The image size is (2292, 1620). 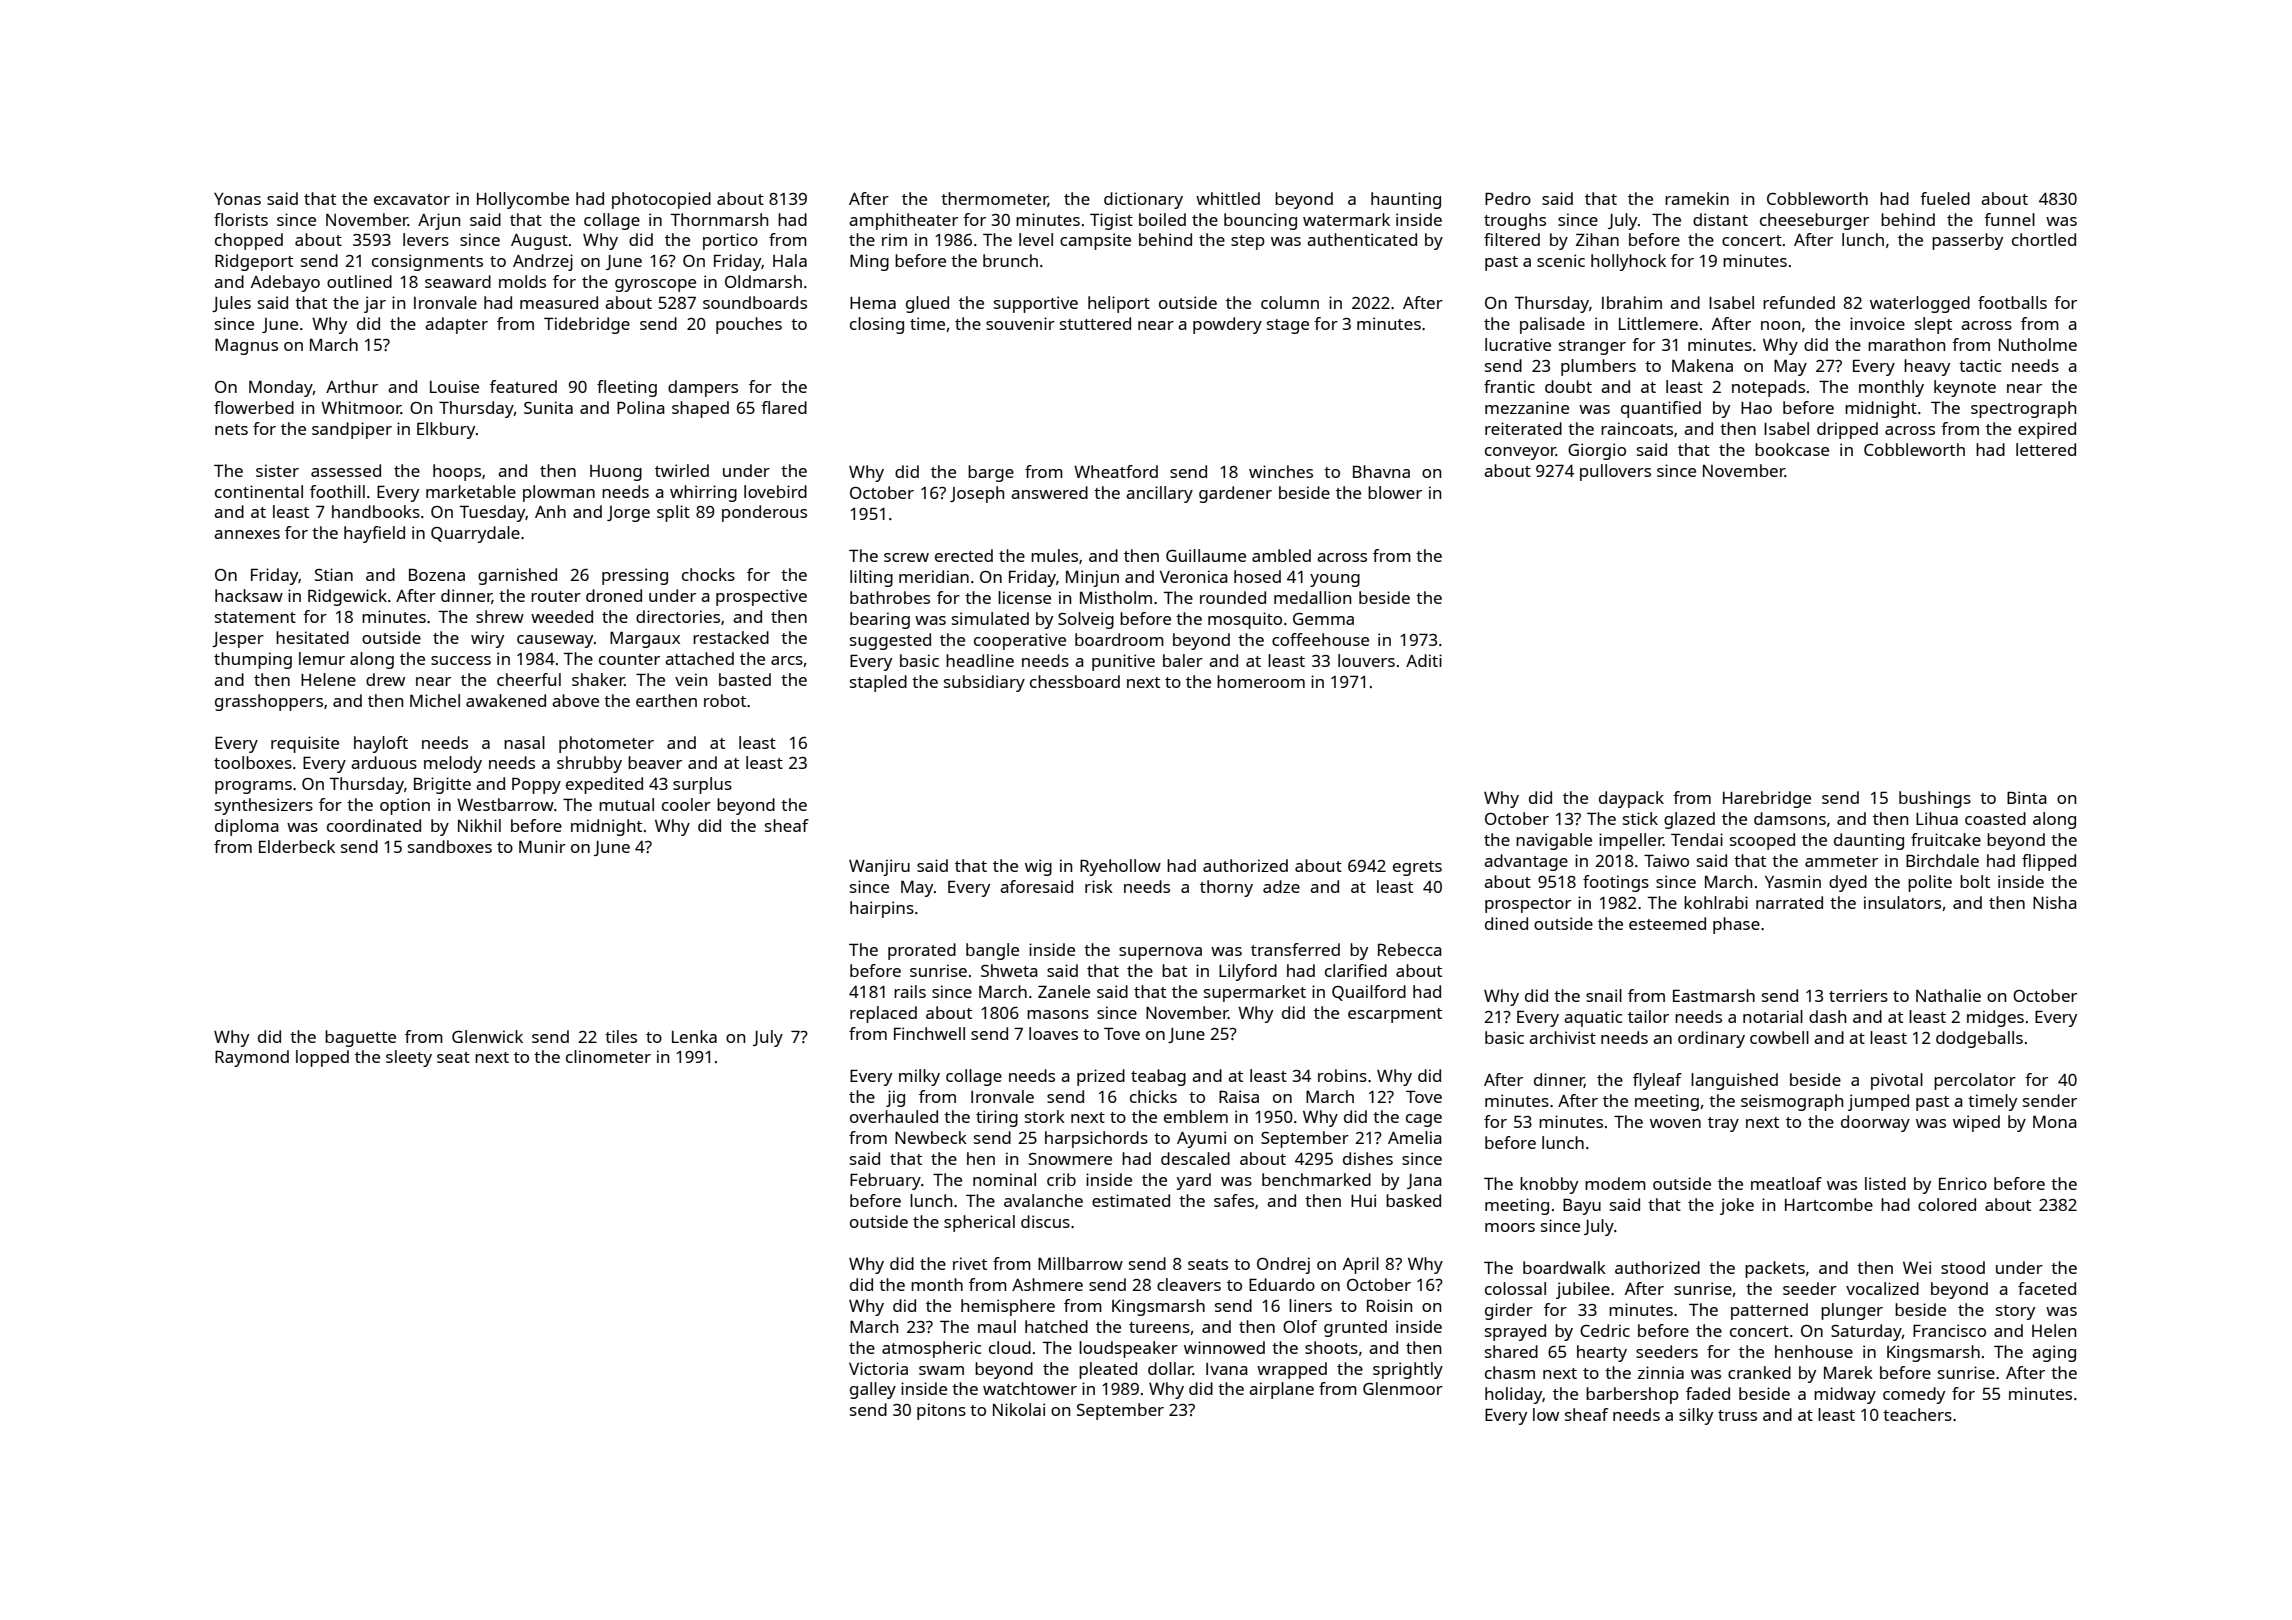 I want to click on hairpins, so click(x=882, y=909).
